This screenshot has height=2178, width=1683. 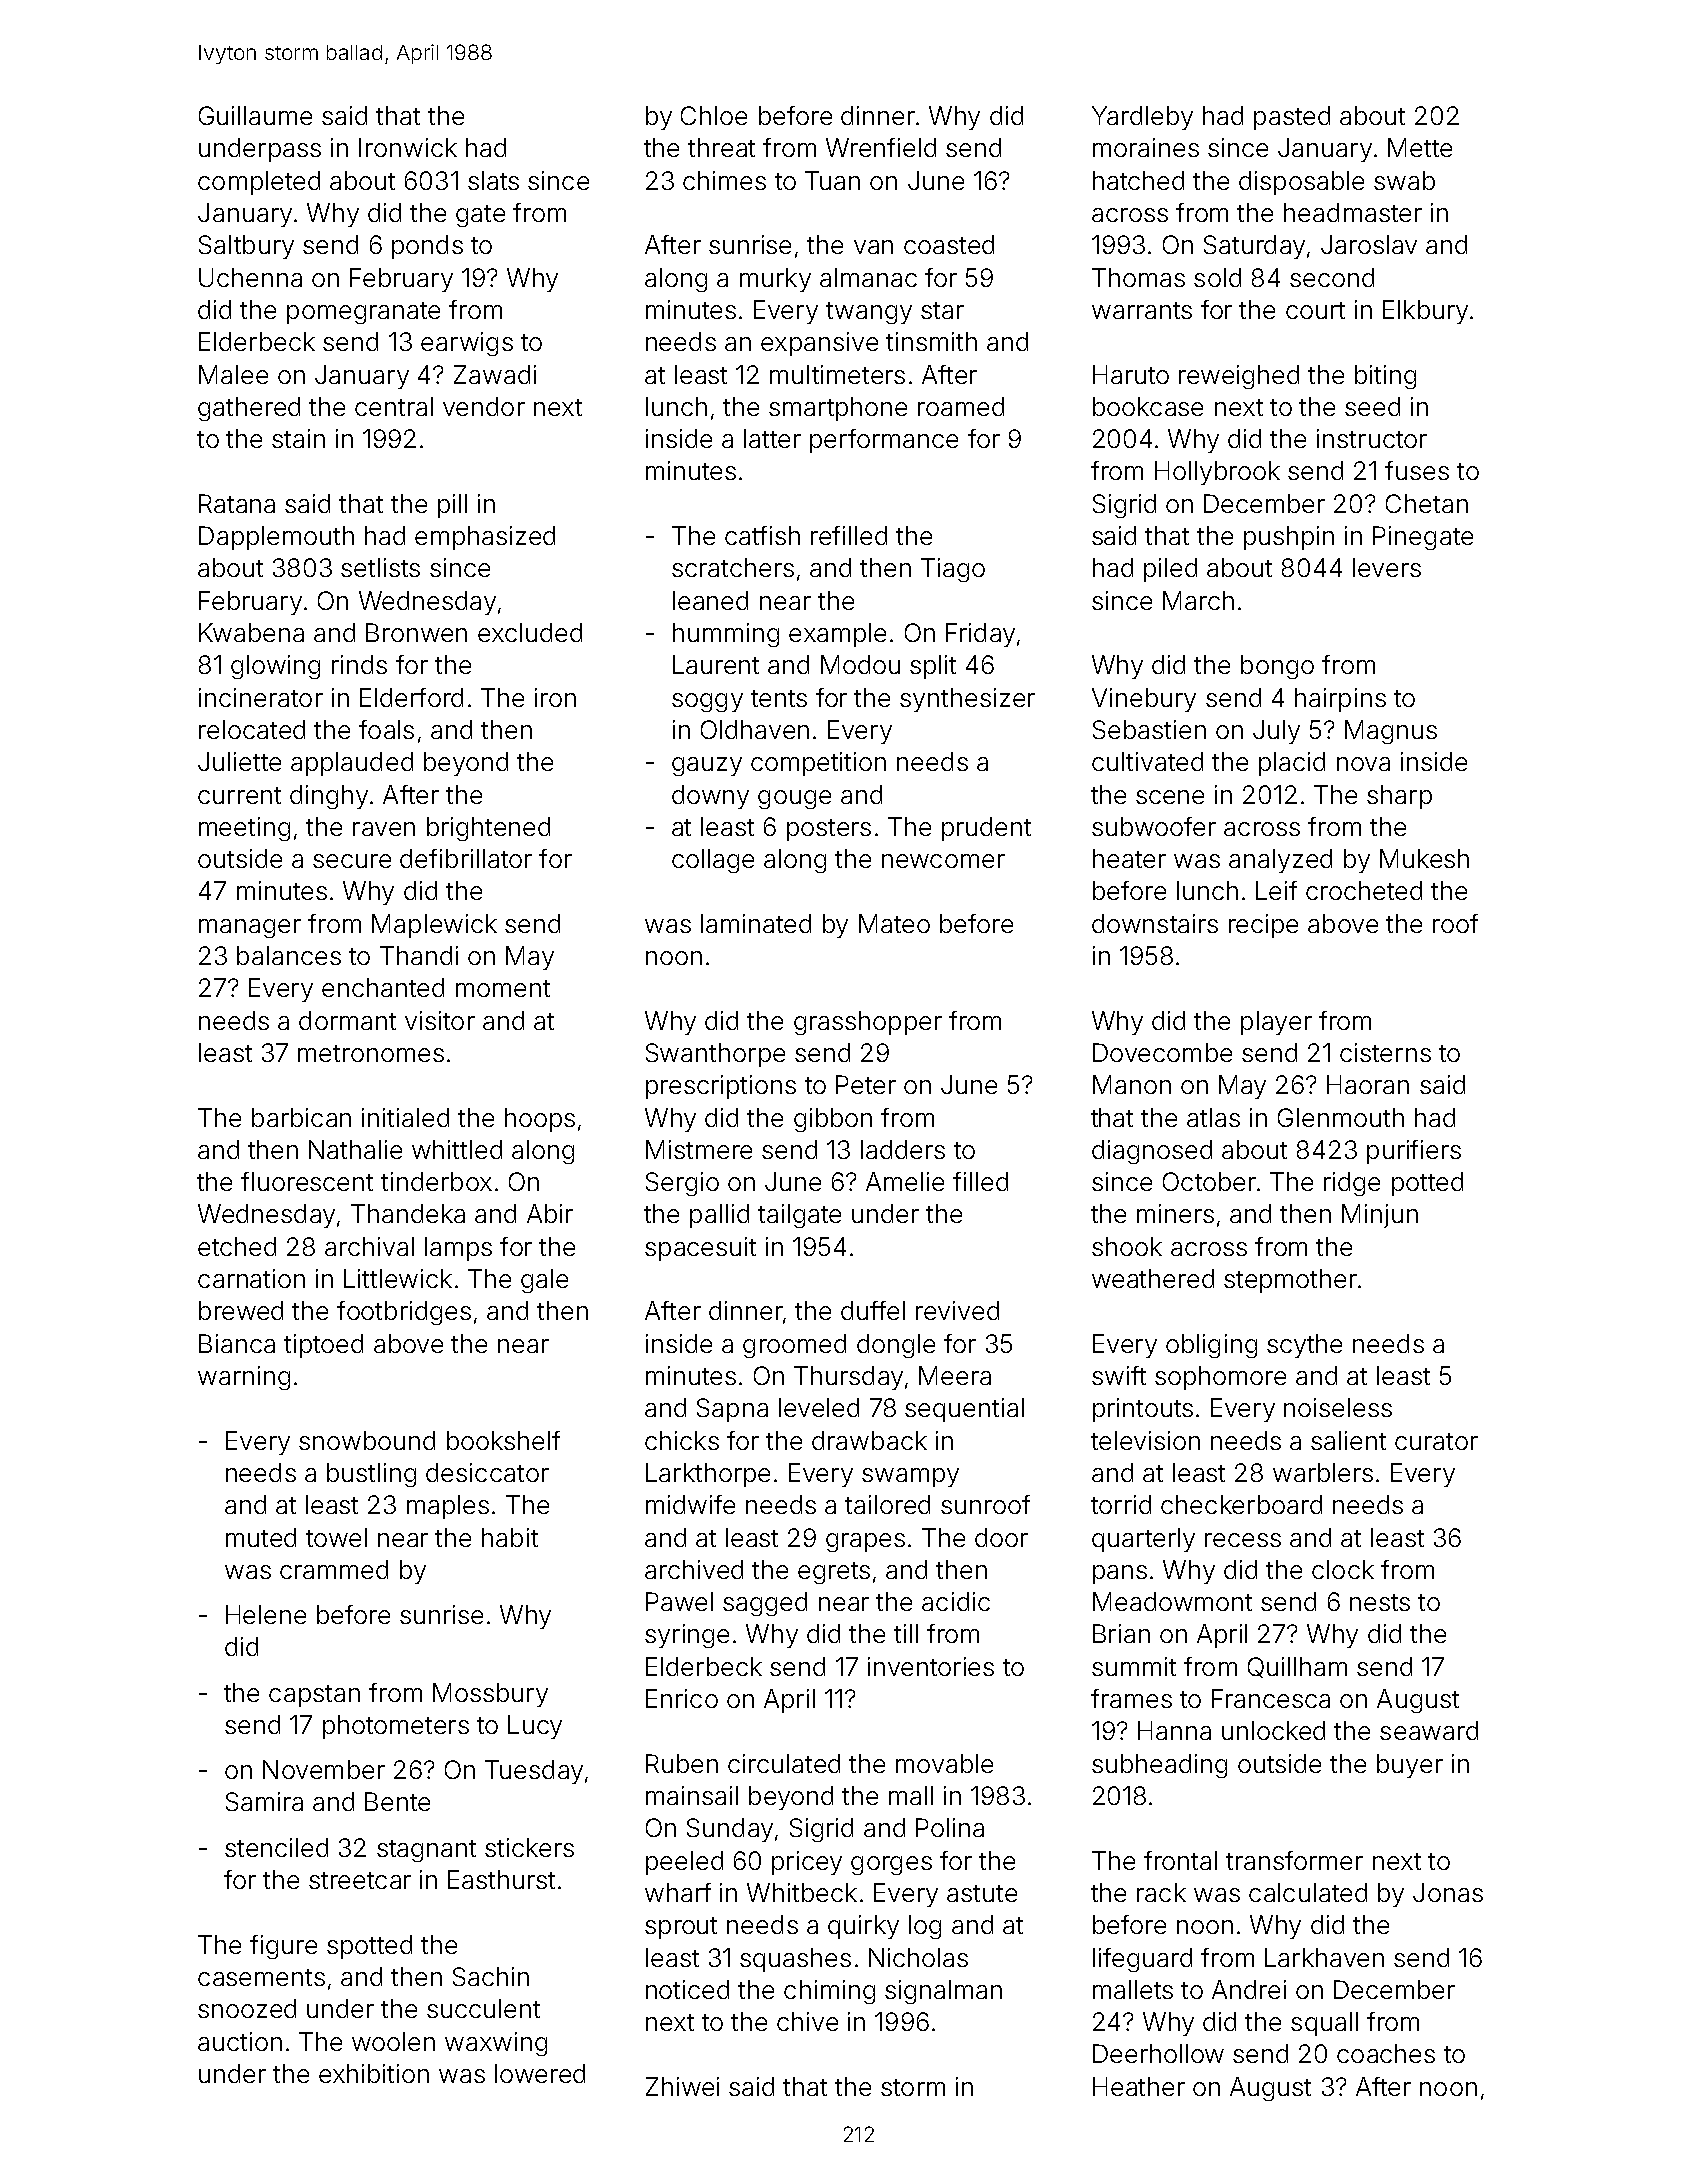 What do you see at coordinates (1385, 377) in the screenshot?
I see `biting` at bounding box center [1385, 377].
